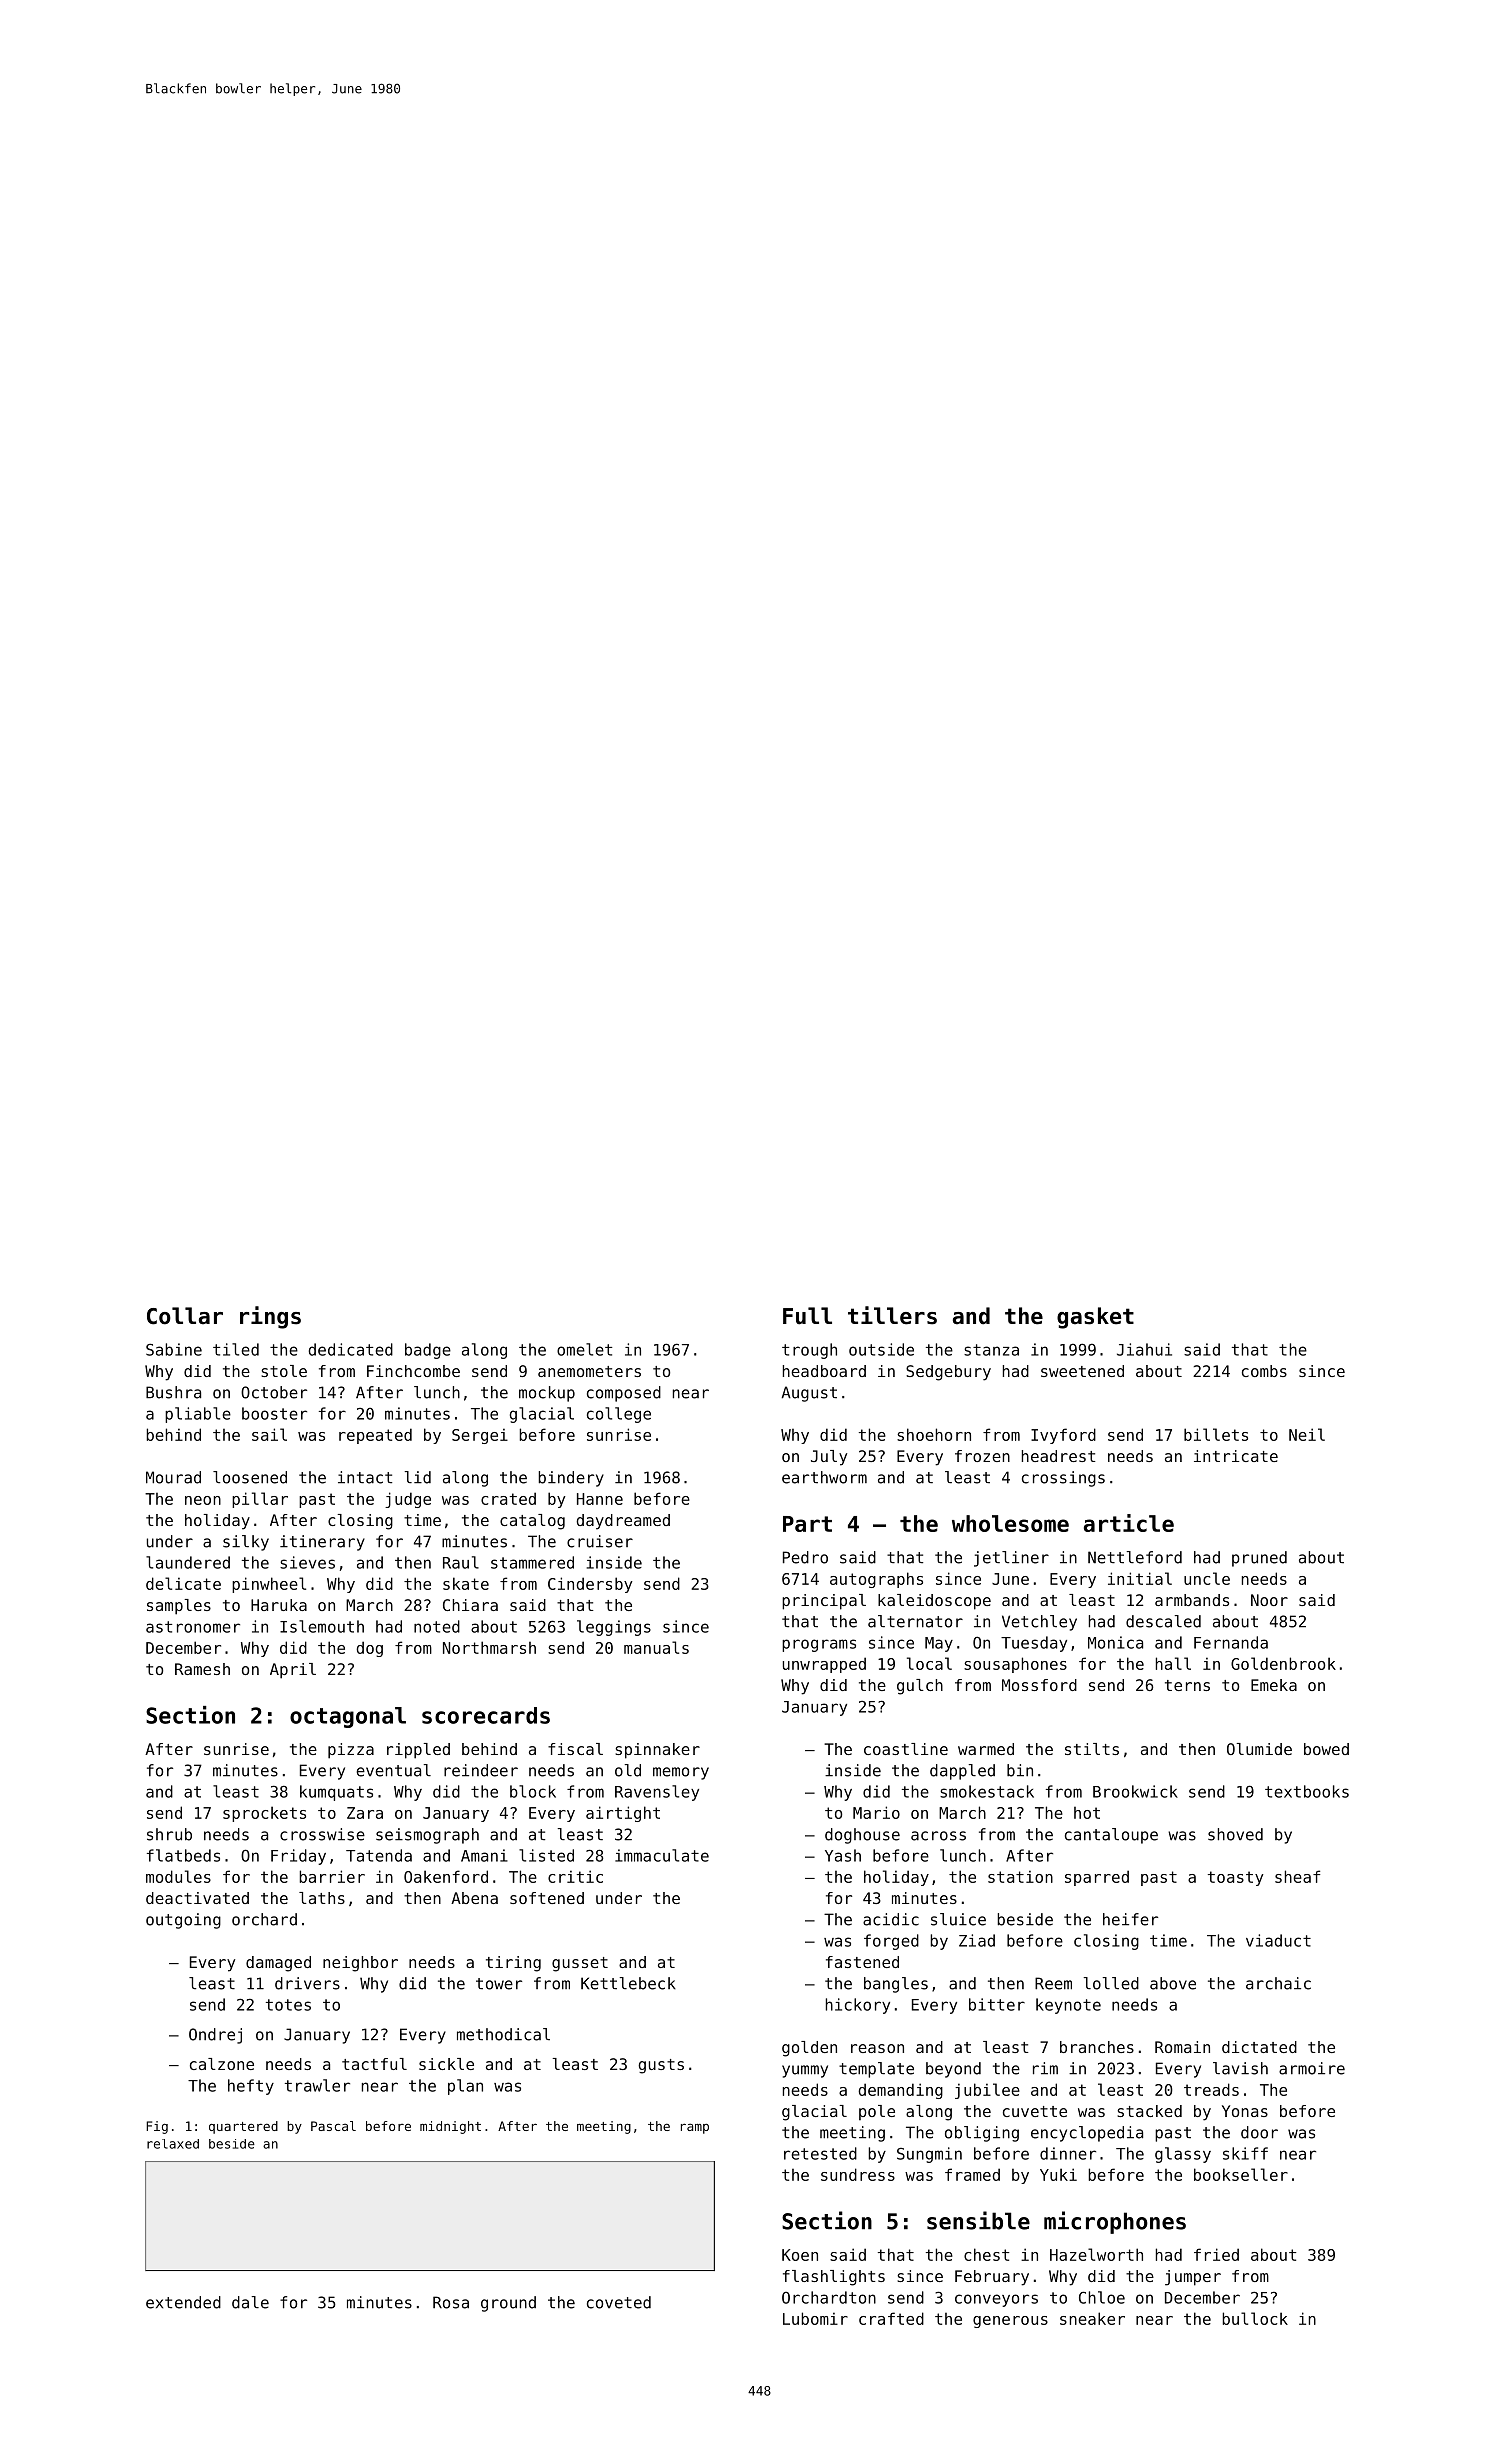  What do you see at coordinates (1259, 1559) in the page?
I see `pruned` at bounding box center [1259, 1559].
